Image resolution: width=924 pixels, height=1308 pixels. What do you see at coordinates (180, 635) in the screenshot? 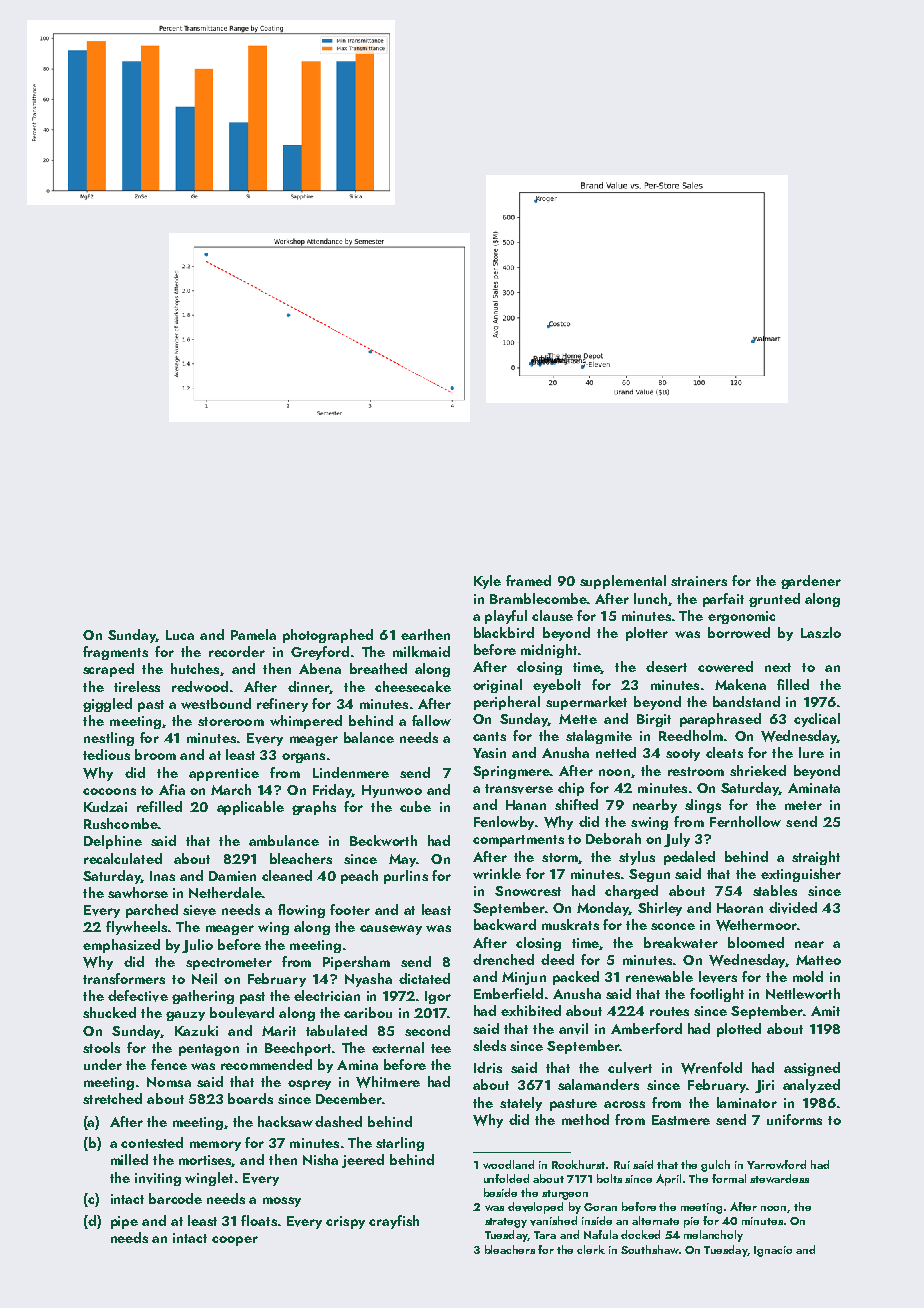
I see `Luca` at bounding box center [180, 635].
